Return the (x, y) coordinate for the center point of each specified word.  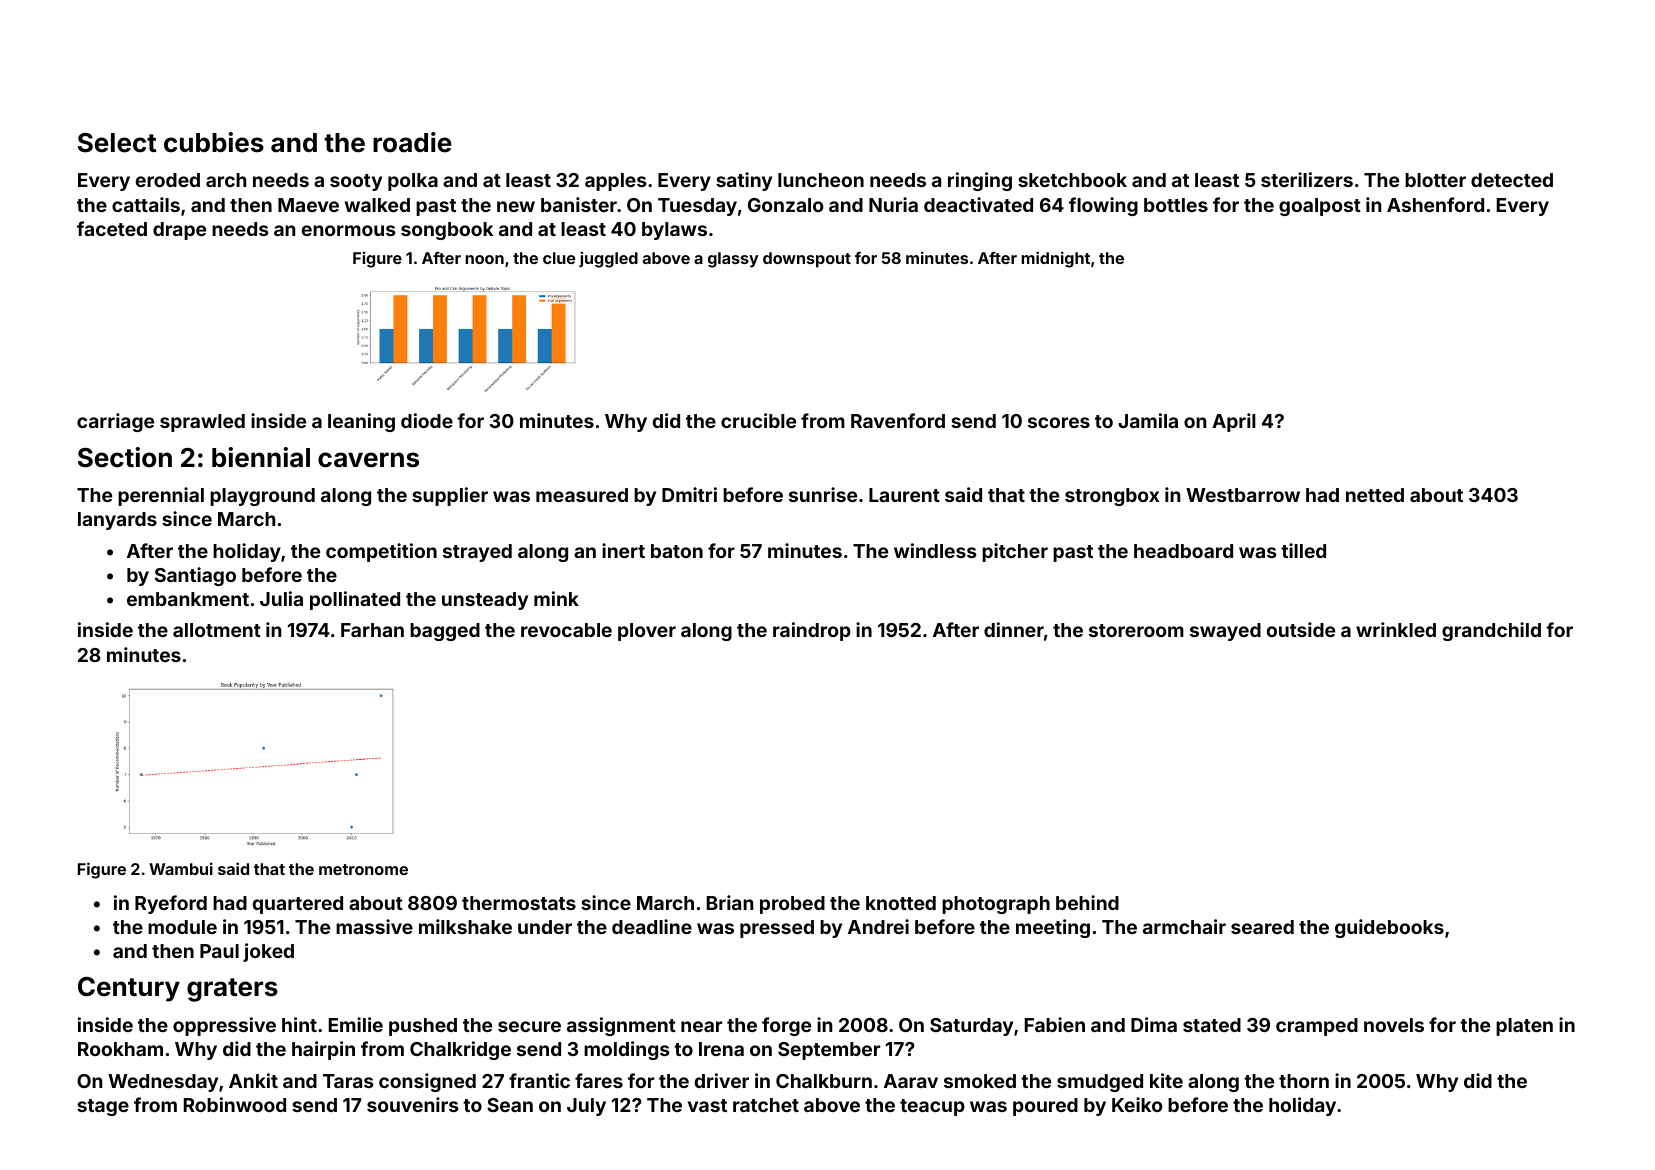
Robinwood (235, 1104)
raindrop (812, 631)
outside (1301, 629)
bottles (1176, 205)
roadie (412, 142)
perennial (161, 496)
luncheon (821, 180)
